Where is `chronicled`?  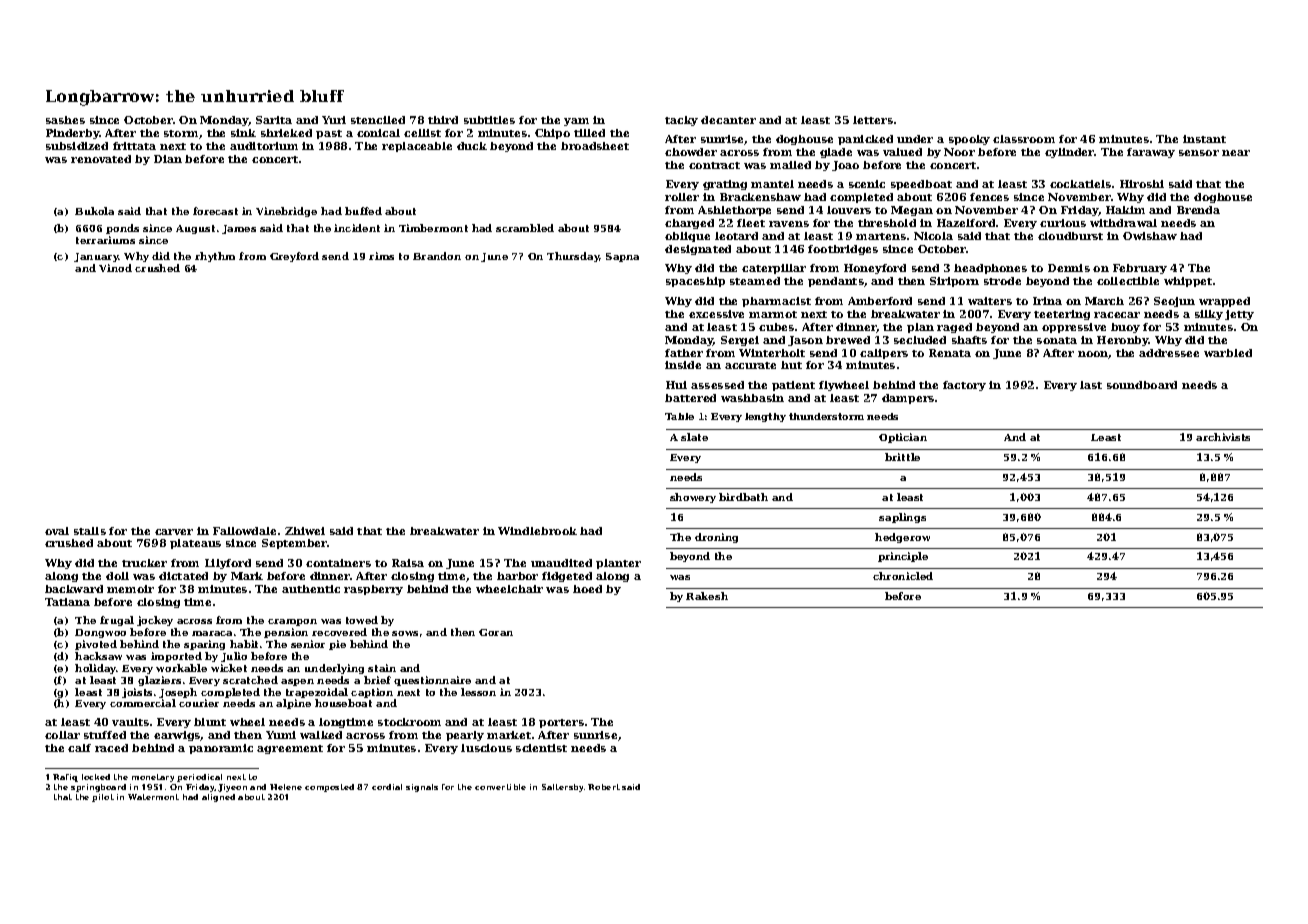
chronicled is located at coordinates (903, 576).
